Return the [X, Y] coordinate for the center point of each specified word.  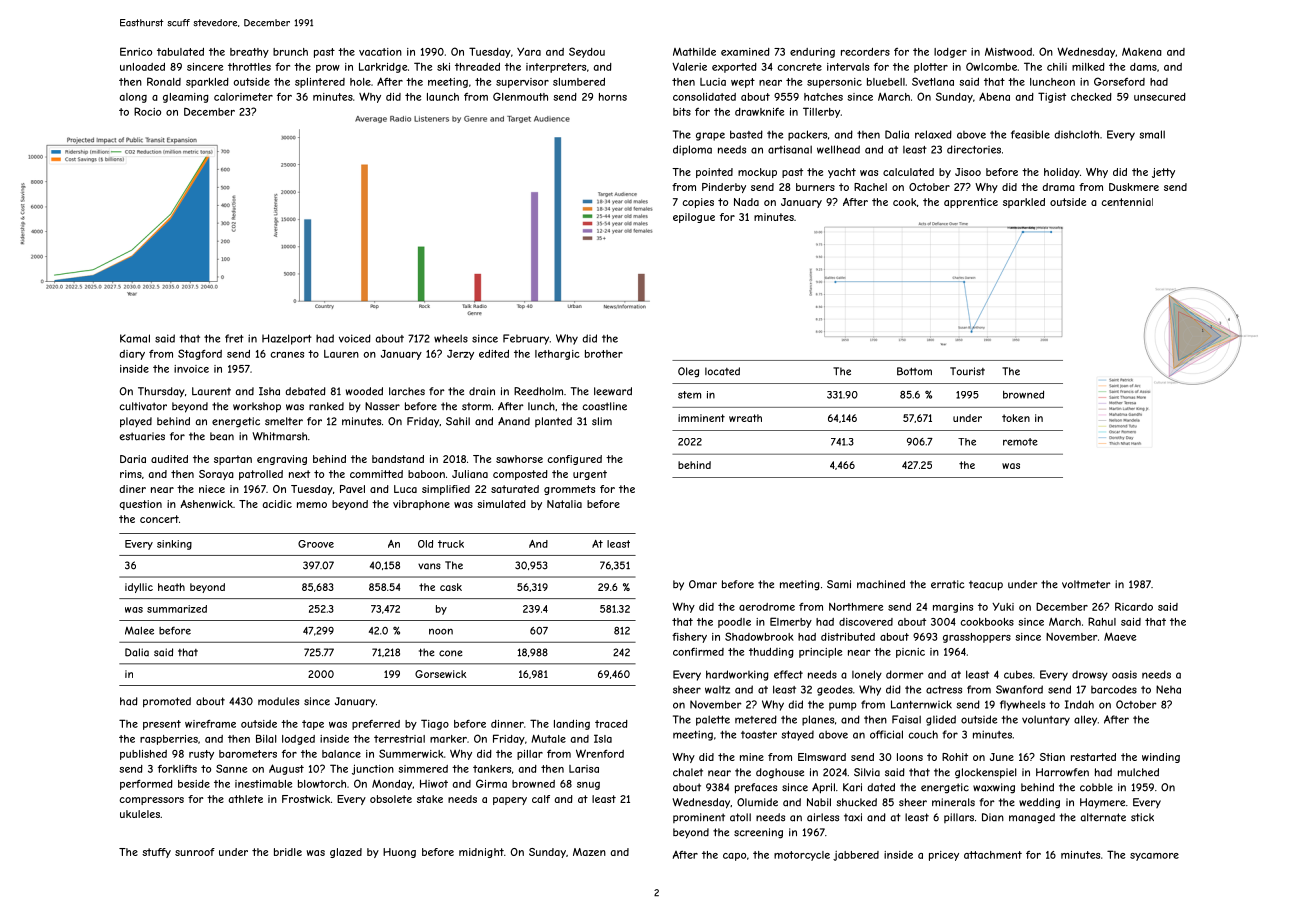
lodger [950, 53]
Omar [703, 584]
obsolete [391, 799]
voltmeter [1086, 584]
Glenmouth [520, 96]
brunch [290, 52]
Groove [316, 544]
